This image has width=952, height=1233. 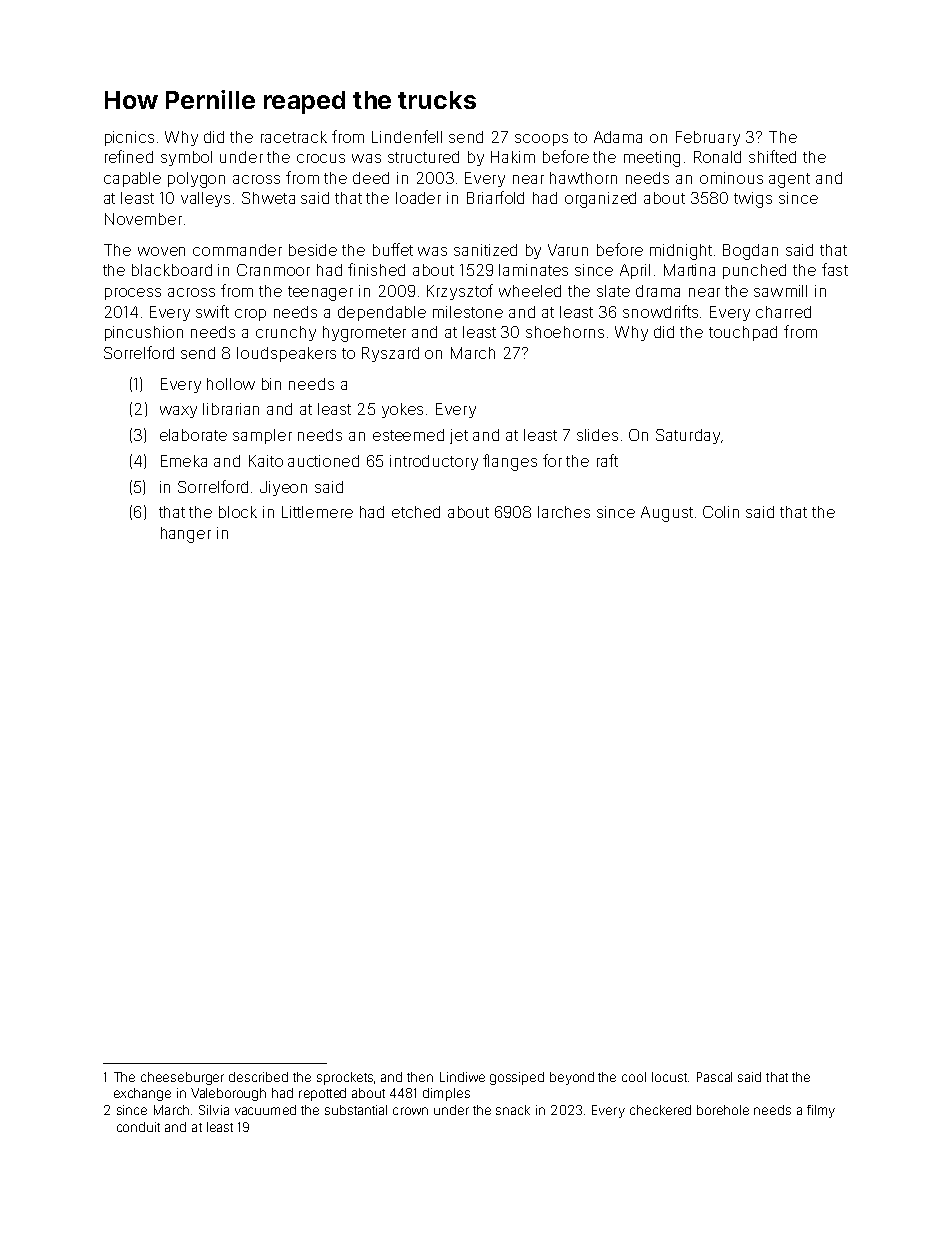 I want to click on exchange, so click(x=142, y=1094).
